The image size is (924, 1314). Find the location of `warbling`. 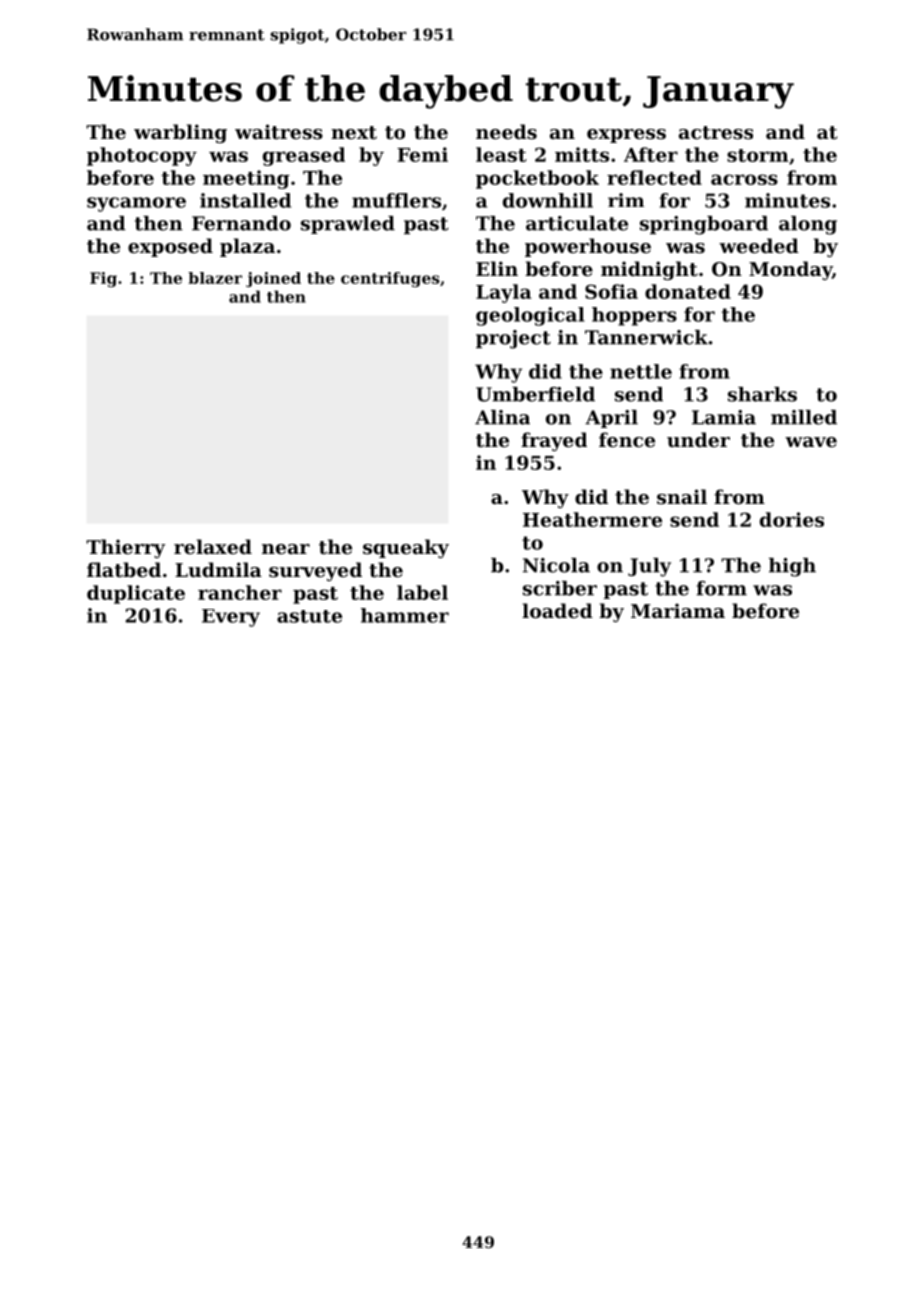

warbling is located at coordinates (180, 133).
